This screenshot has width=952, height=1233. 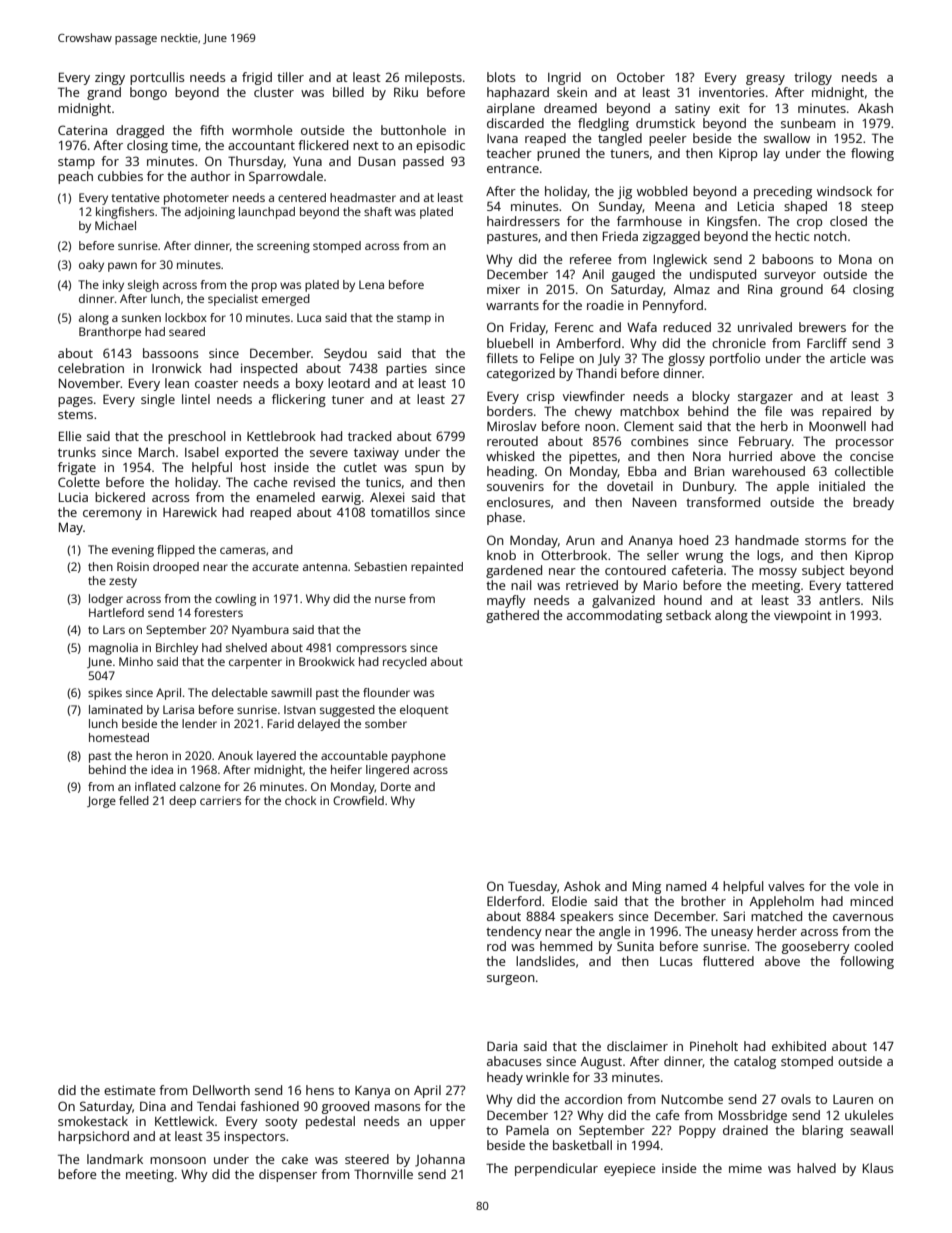 What do you see at coordinates (91, 266) in the screenshot?
I see `oaky` at bounding box center [91, 266].
